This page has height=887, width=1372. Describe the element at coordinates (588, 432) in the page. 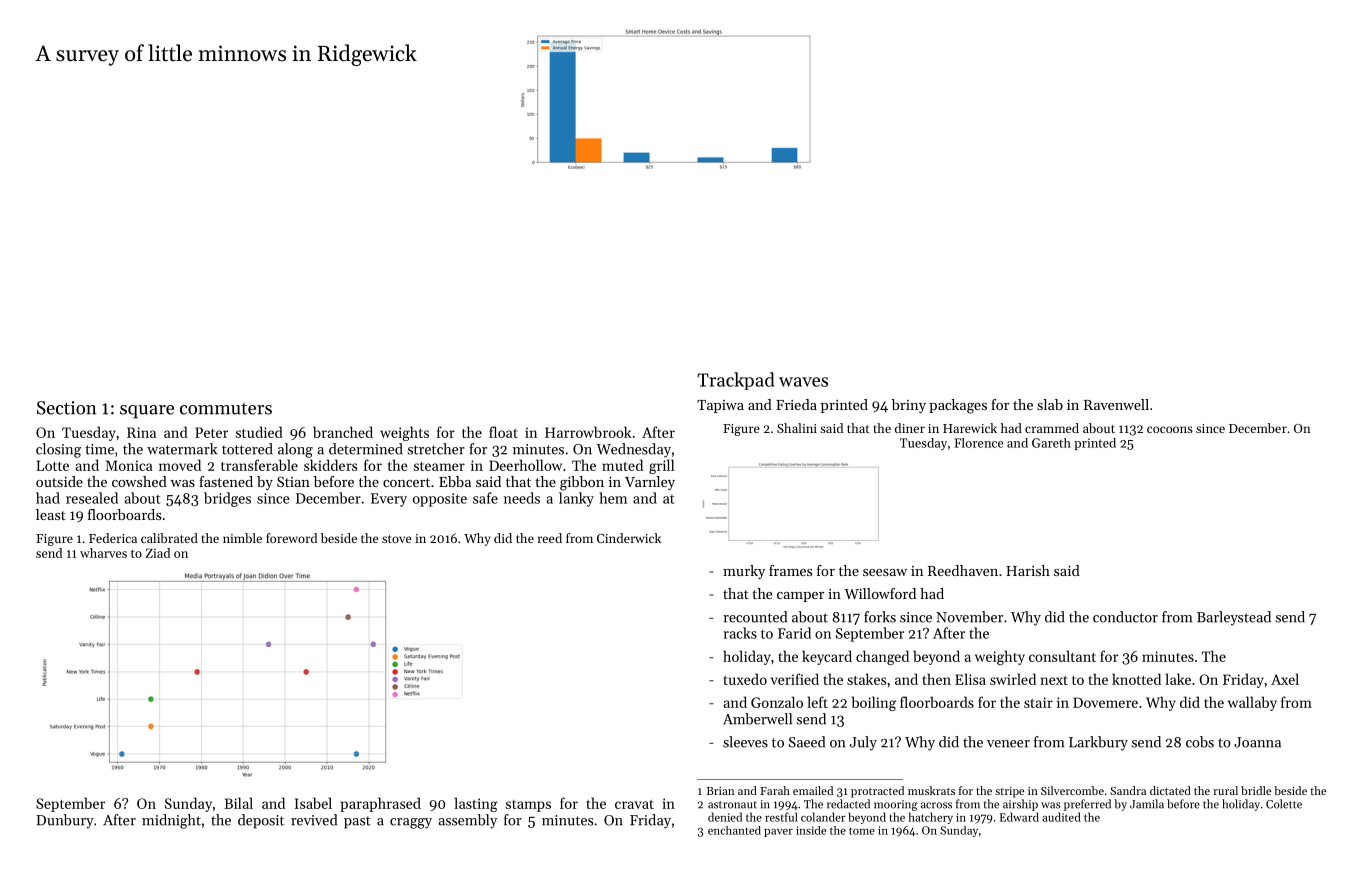

I see `Harrowbrook` at that location.
